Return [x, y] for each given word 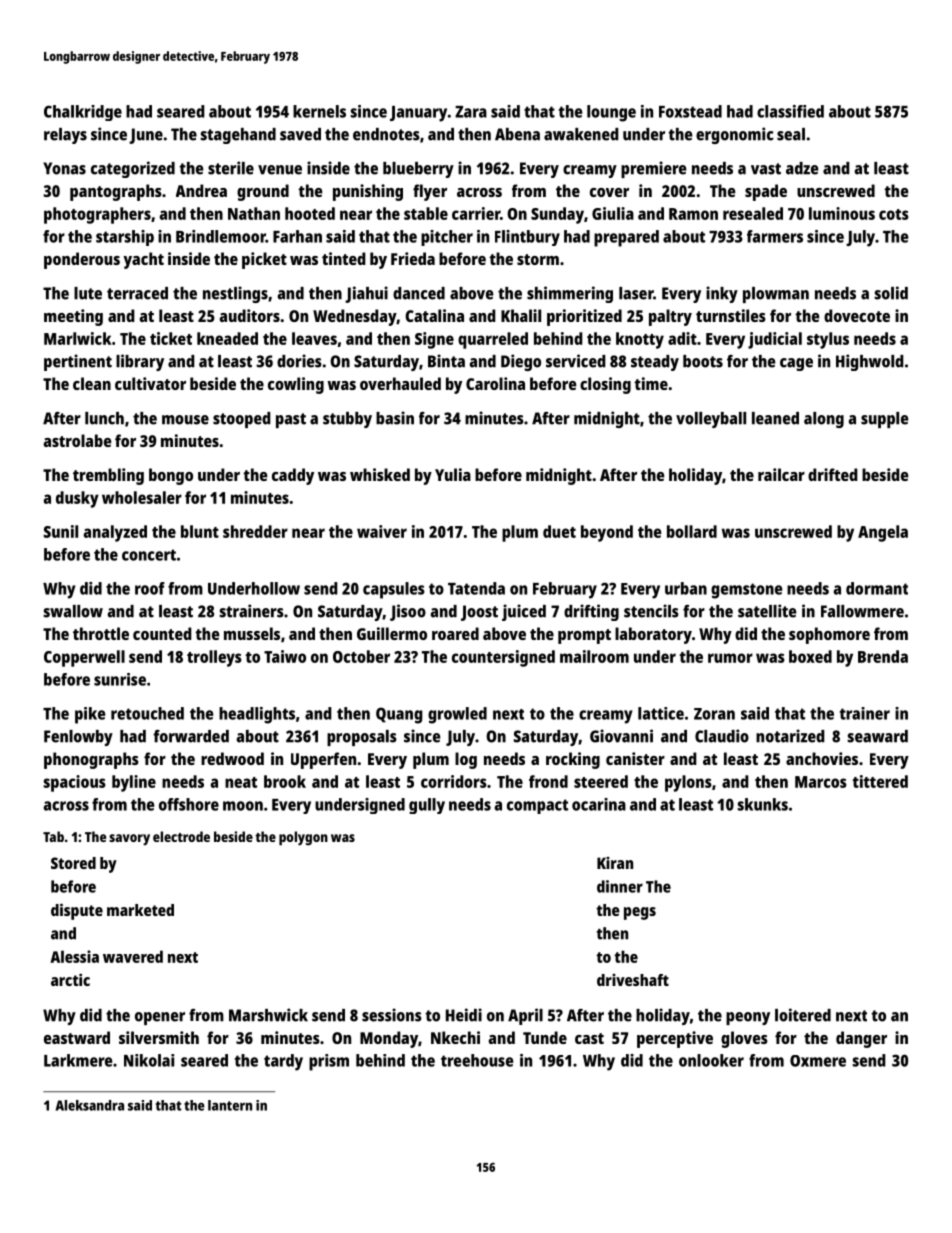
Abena [517, 134]
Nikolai [149, 1060]
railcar [781, 474]
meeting [73, 317]
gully [427, 806]
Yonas [64, 168]
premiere [654, 169]
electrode [181, 836]
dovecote [857, 315]
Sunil [61, 531]
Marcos [821, 782]
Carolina [495, 383]
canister [635, 758]
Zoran [714, 714]
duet [559, 531]
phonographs [91, 760]
